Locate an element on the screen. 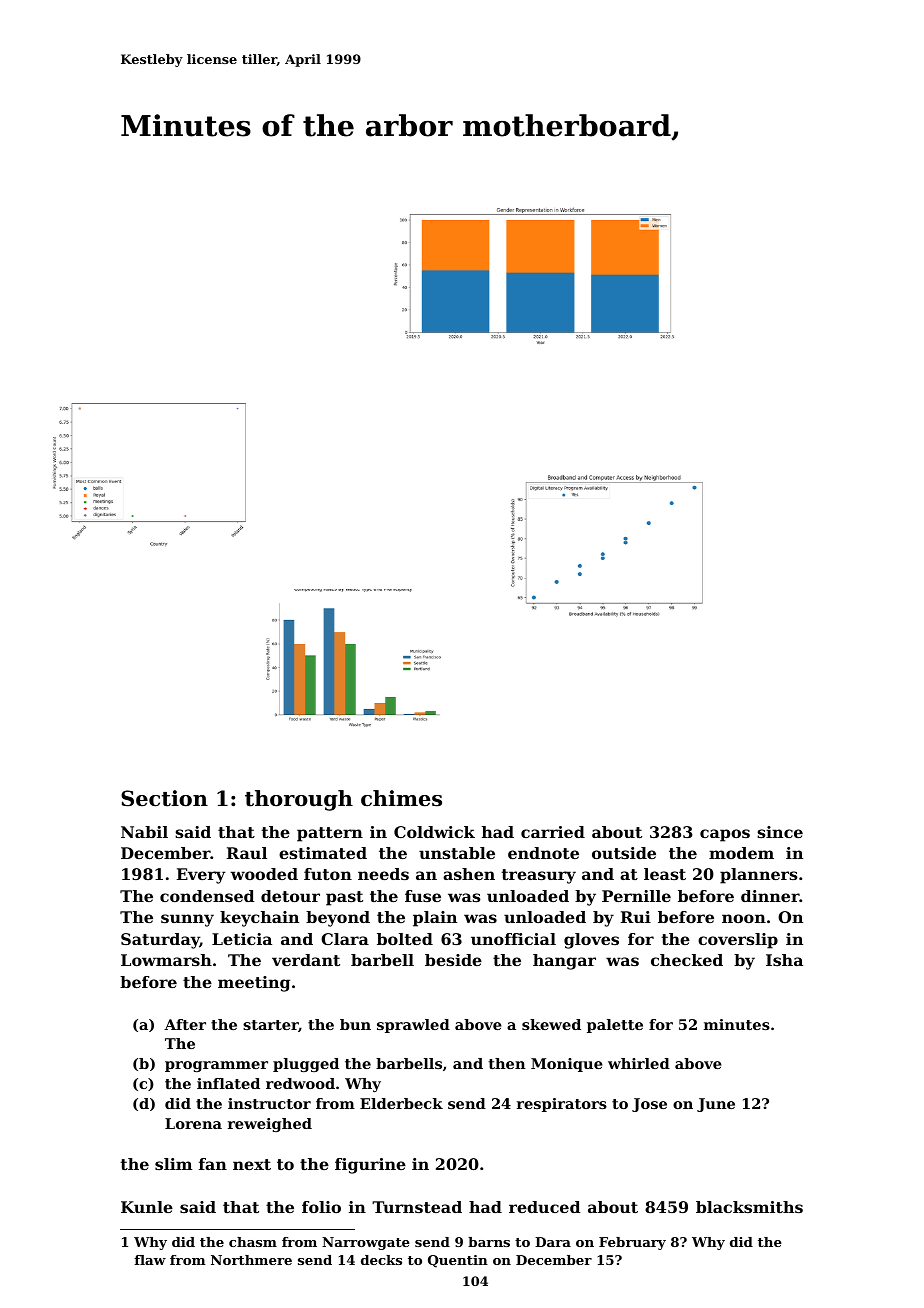 This screenshot has width=924, height=1308. inflated is located at coordinates (228, 1083).
